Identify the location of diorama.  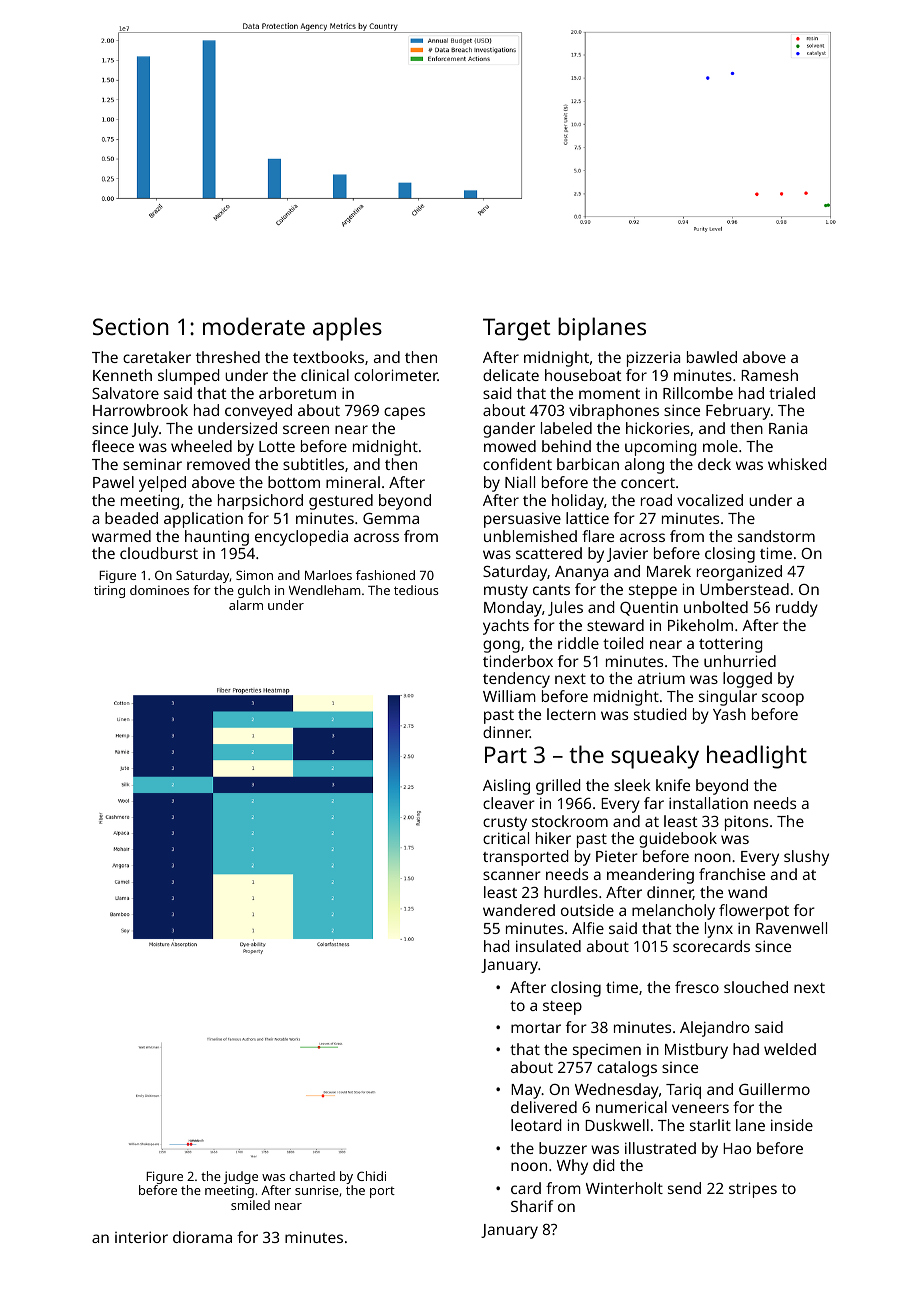
(202, 1237).
